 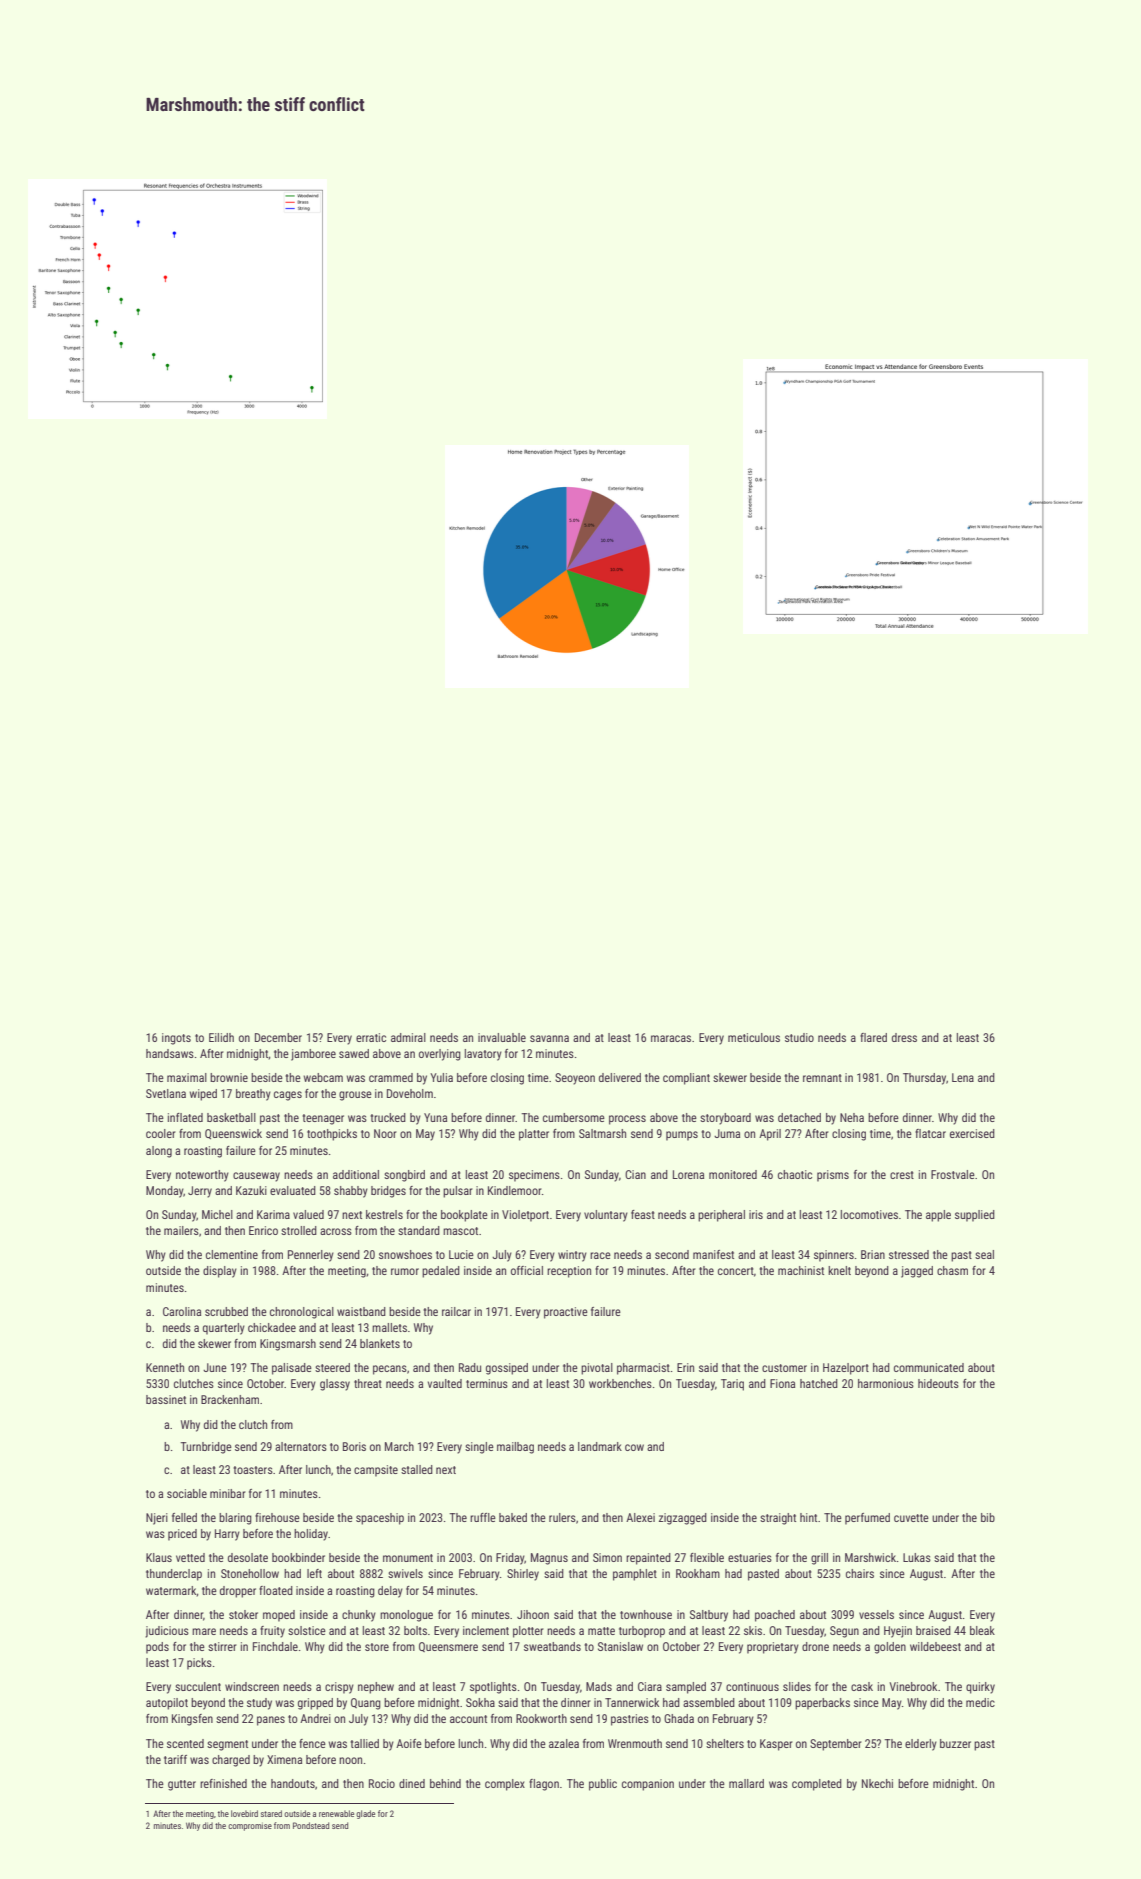 I want to click on brownie, so click(x=229, y=1077).
